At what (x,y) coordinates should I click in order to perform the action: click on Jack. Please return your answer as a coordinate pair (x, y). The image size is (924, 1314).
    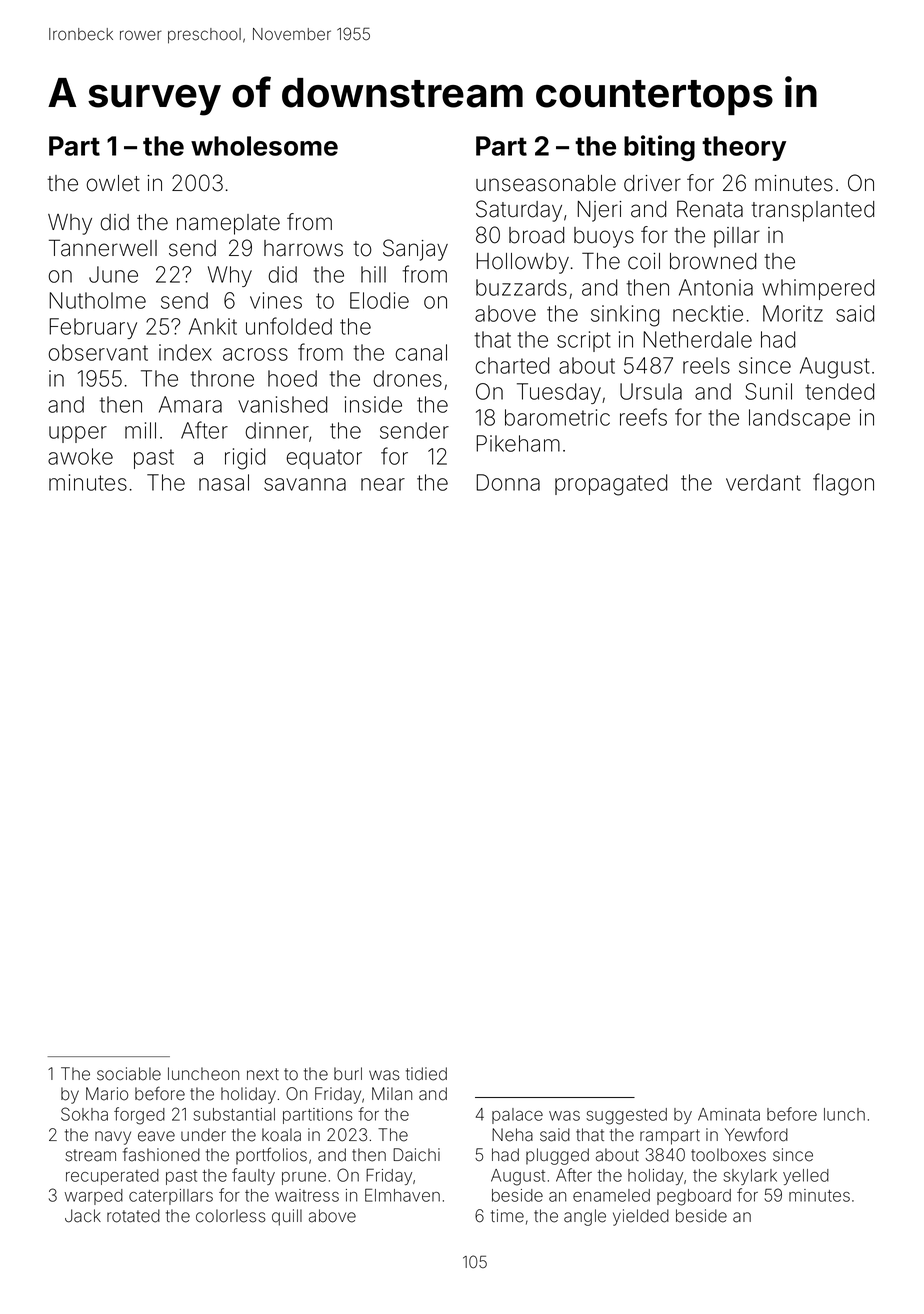
    Looking at the image, I should click on (83, 1216).
